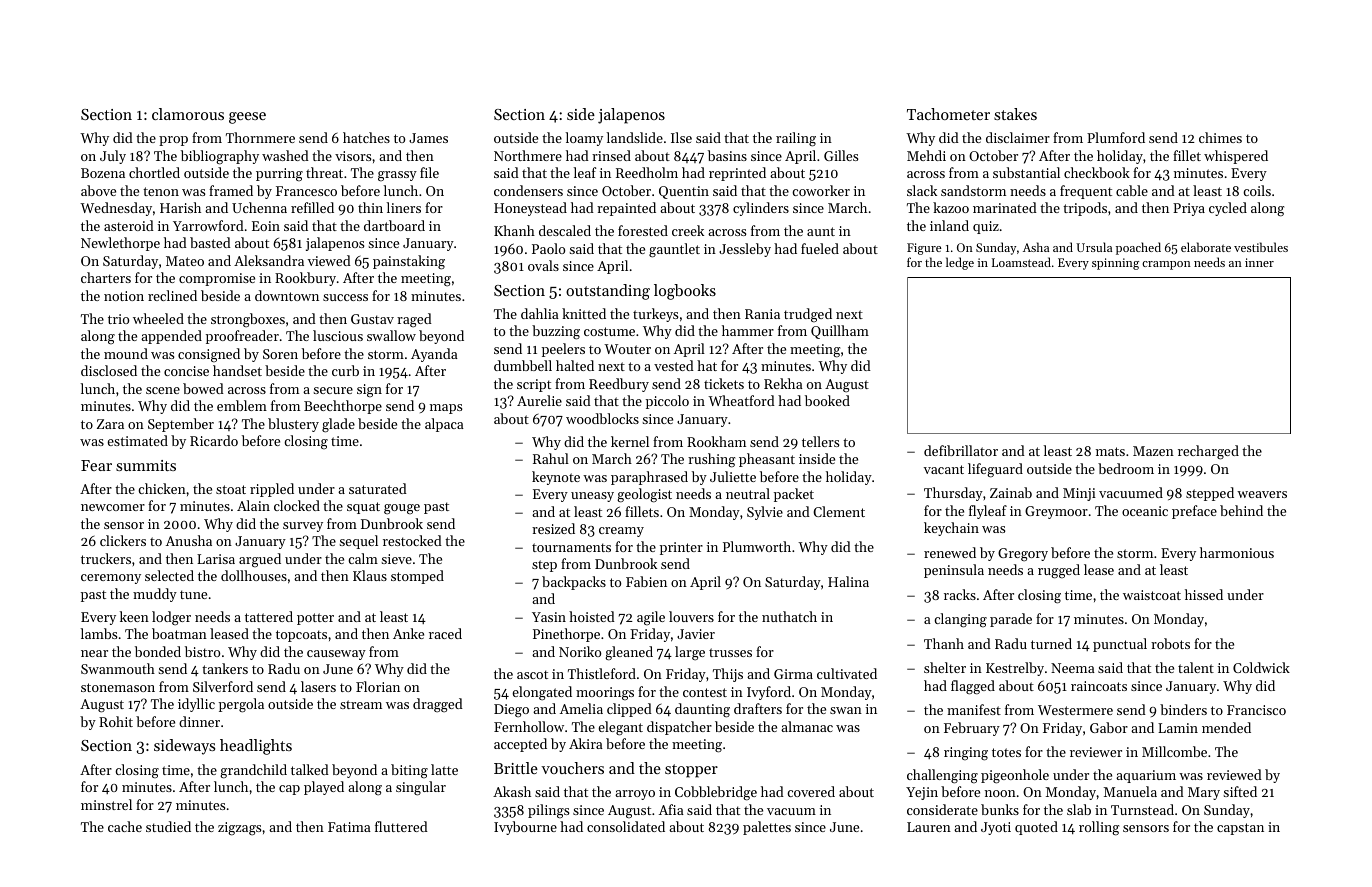  What do you see at coordinates (944, 643) in the document?
I see `Thanh` at bounding box center [944, 643].
